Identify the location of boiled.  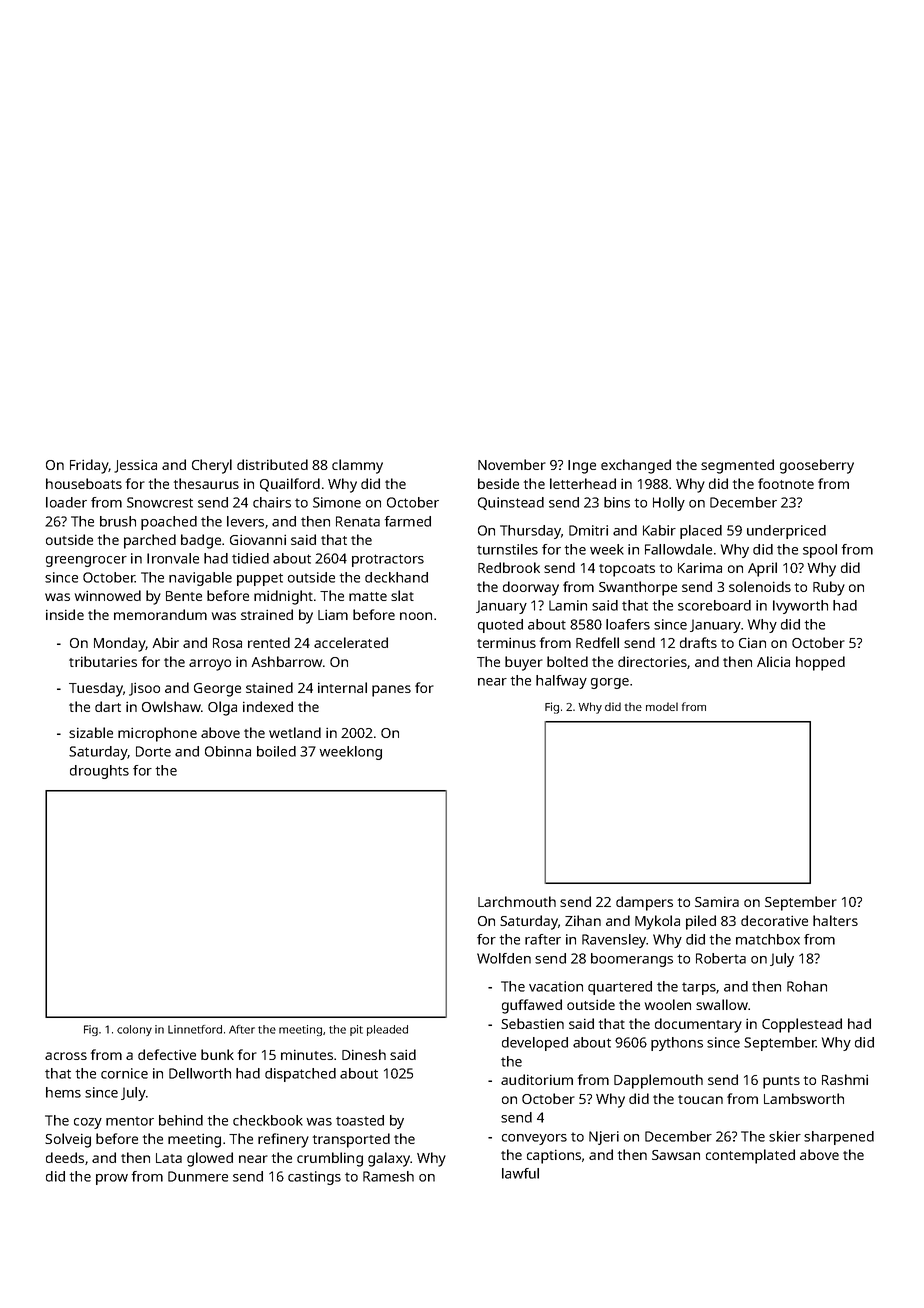
(276, 751).
